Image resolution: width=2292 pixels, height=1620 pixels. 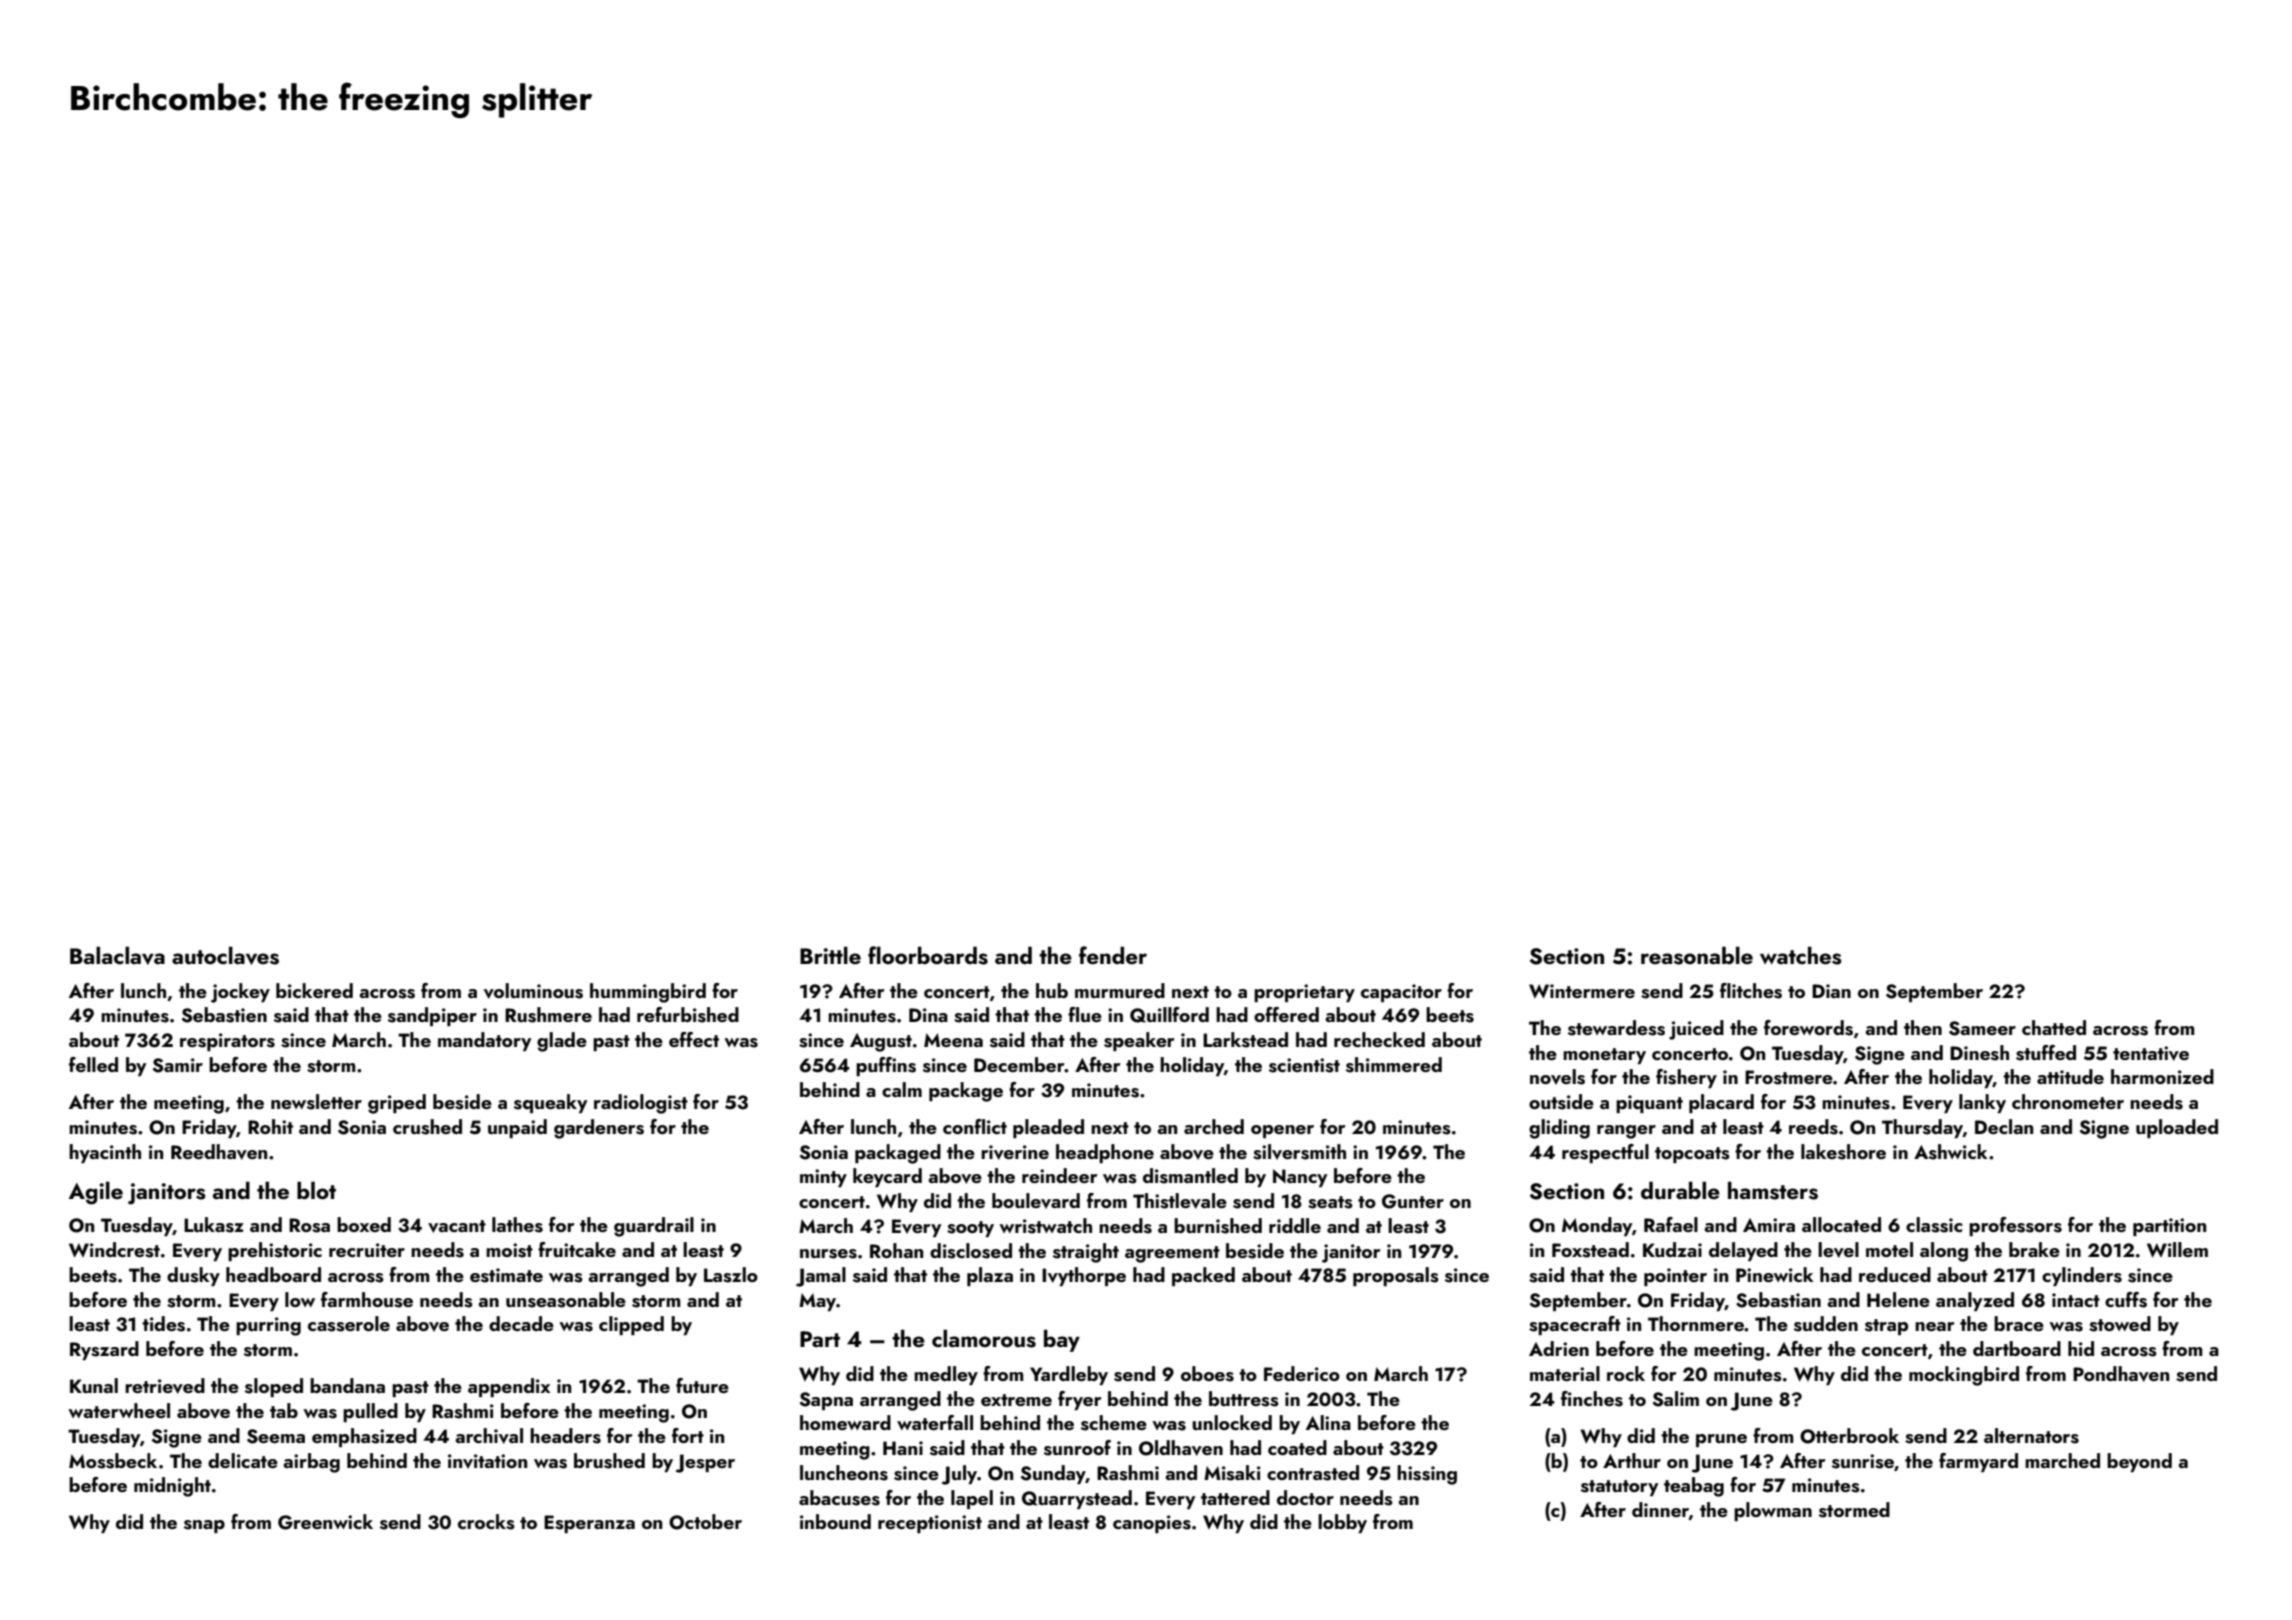 I want to click on dinner, so click(x=1660, y=1511).
